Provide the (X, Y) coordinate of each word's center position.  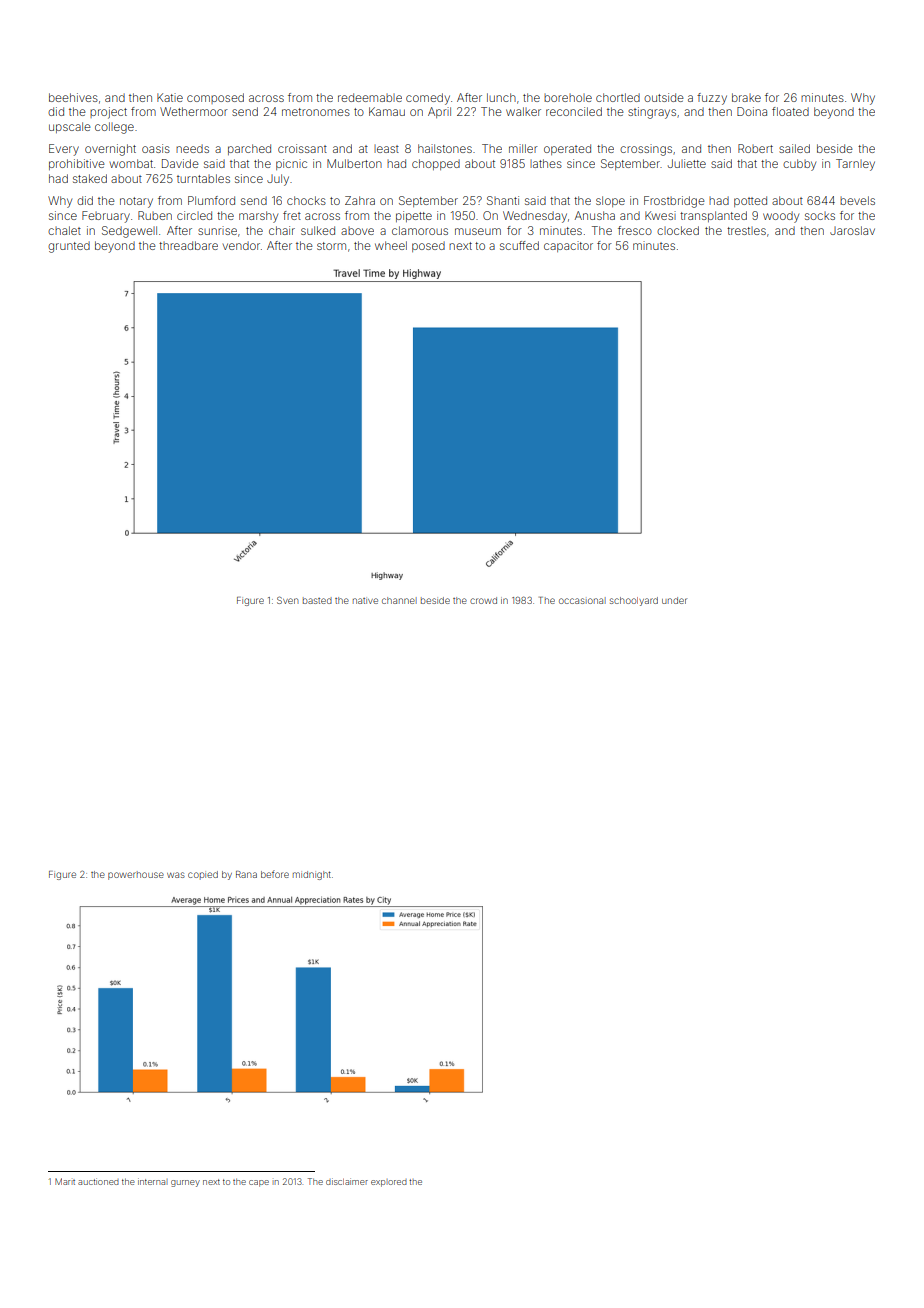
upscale (70, 127)
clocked (678, 230)
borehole (568, 98)
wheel (391, 245)
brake (746, 97)
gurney (185, 1183)
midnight (312, 875)
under (674, 600)
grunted (69, 247)
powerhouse (136, 875)
